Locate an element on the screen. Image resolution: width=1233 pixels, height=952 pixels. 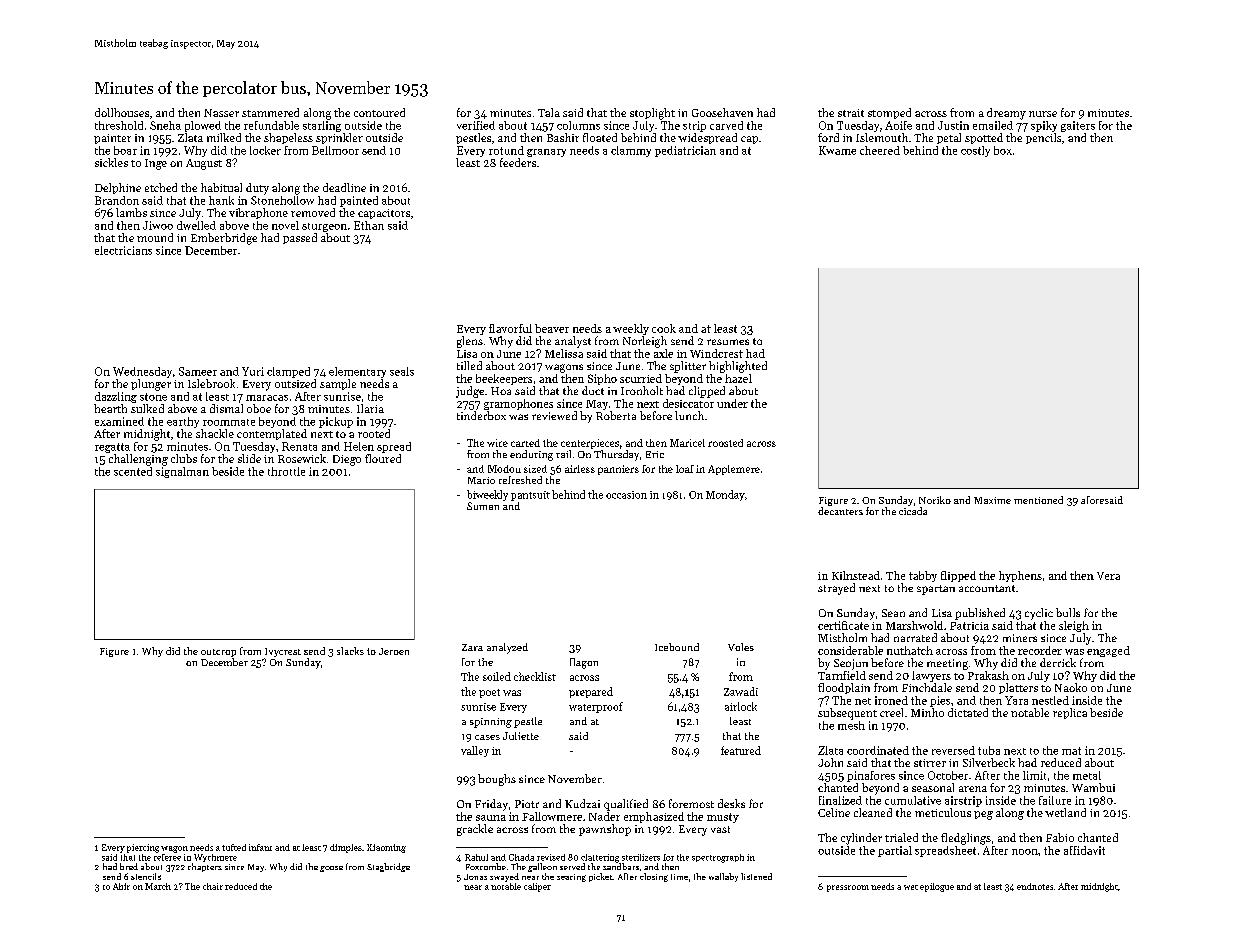
rail is located at coordinates (563, 454).
